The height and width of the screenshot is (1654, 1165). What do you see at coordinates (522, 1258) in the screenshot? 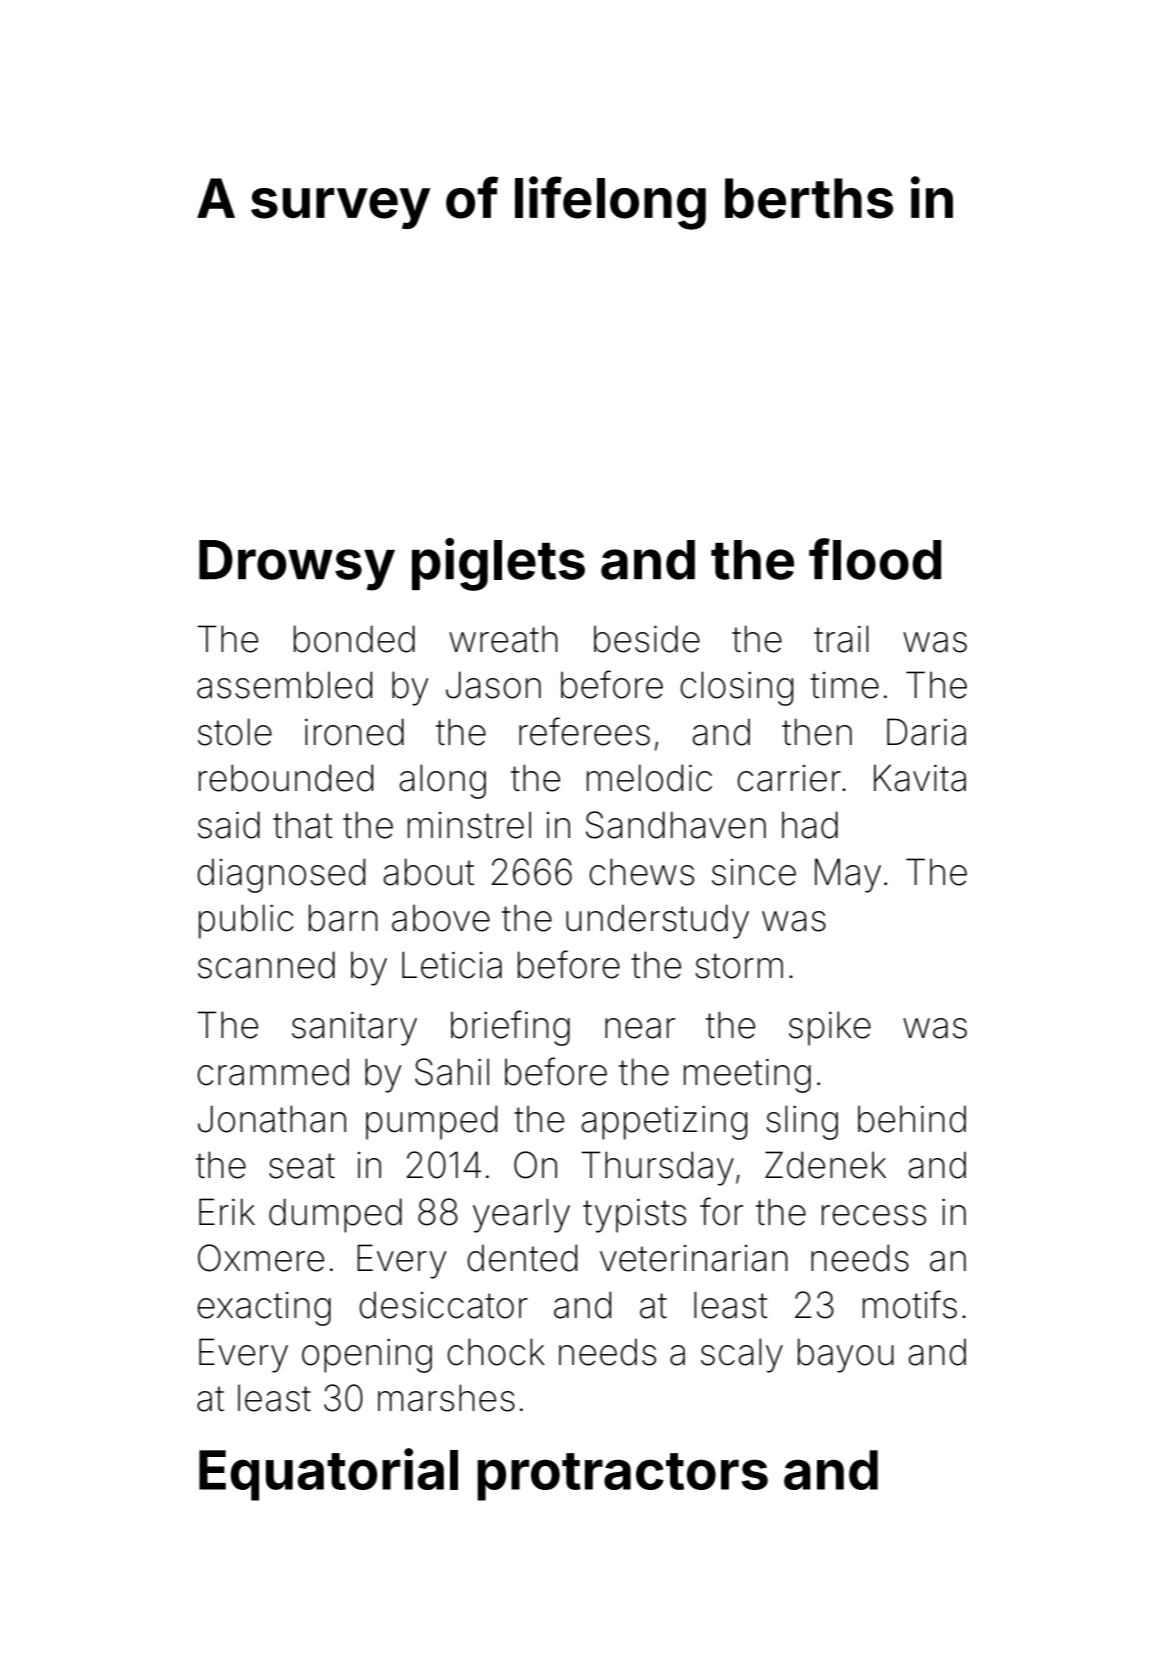
I see `dented` at bounding box center [522, 1258].
